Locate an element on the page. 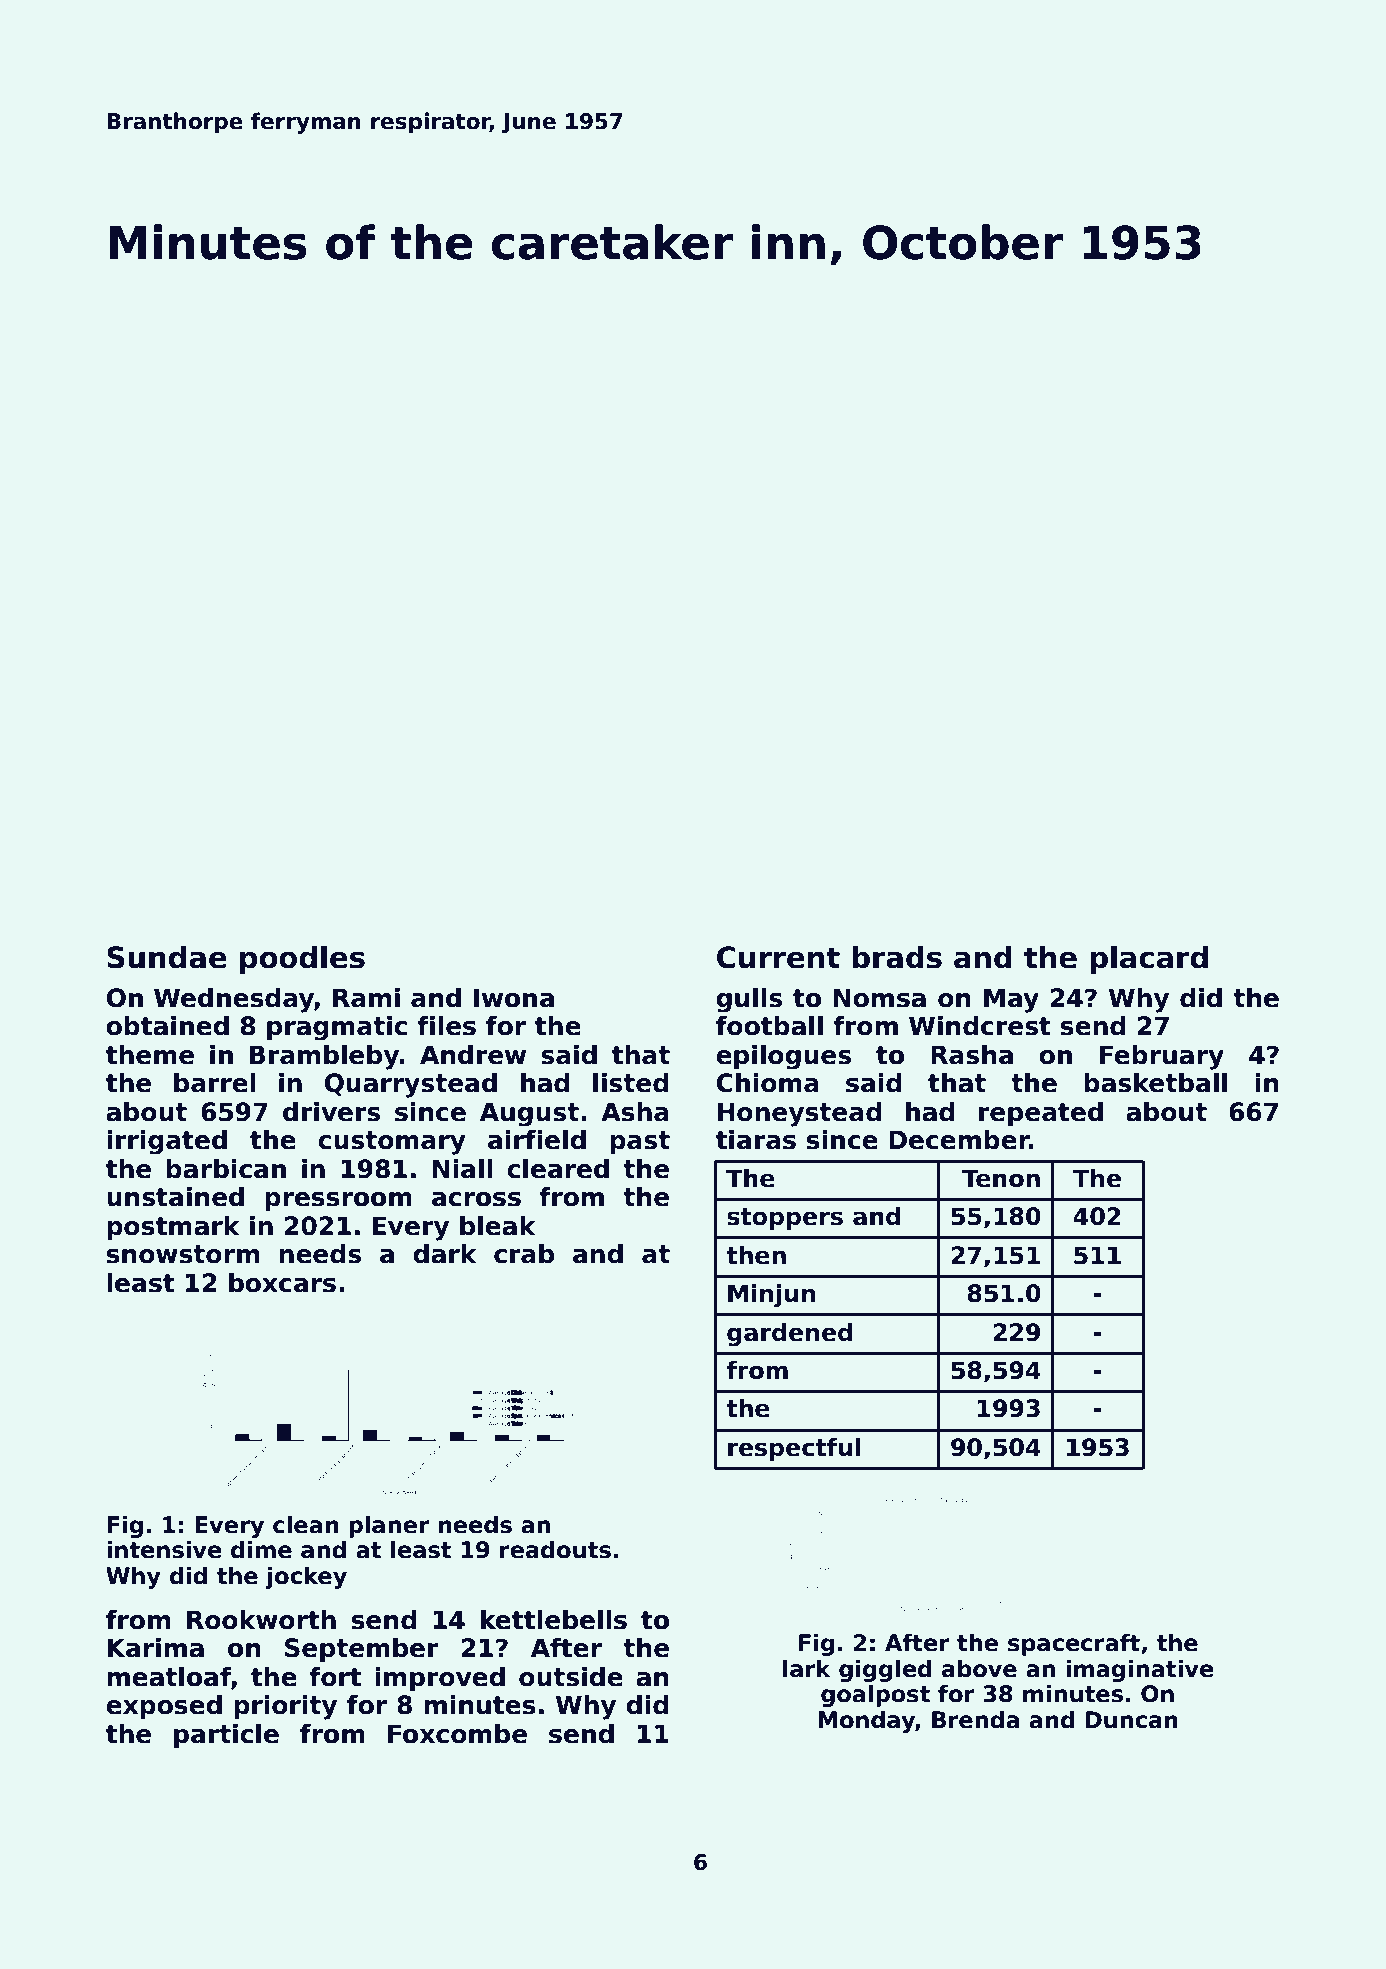 The width and height of the page is (1386, 1969). lark is located at coordinates (807, 1668).
